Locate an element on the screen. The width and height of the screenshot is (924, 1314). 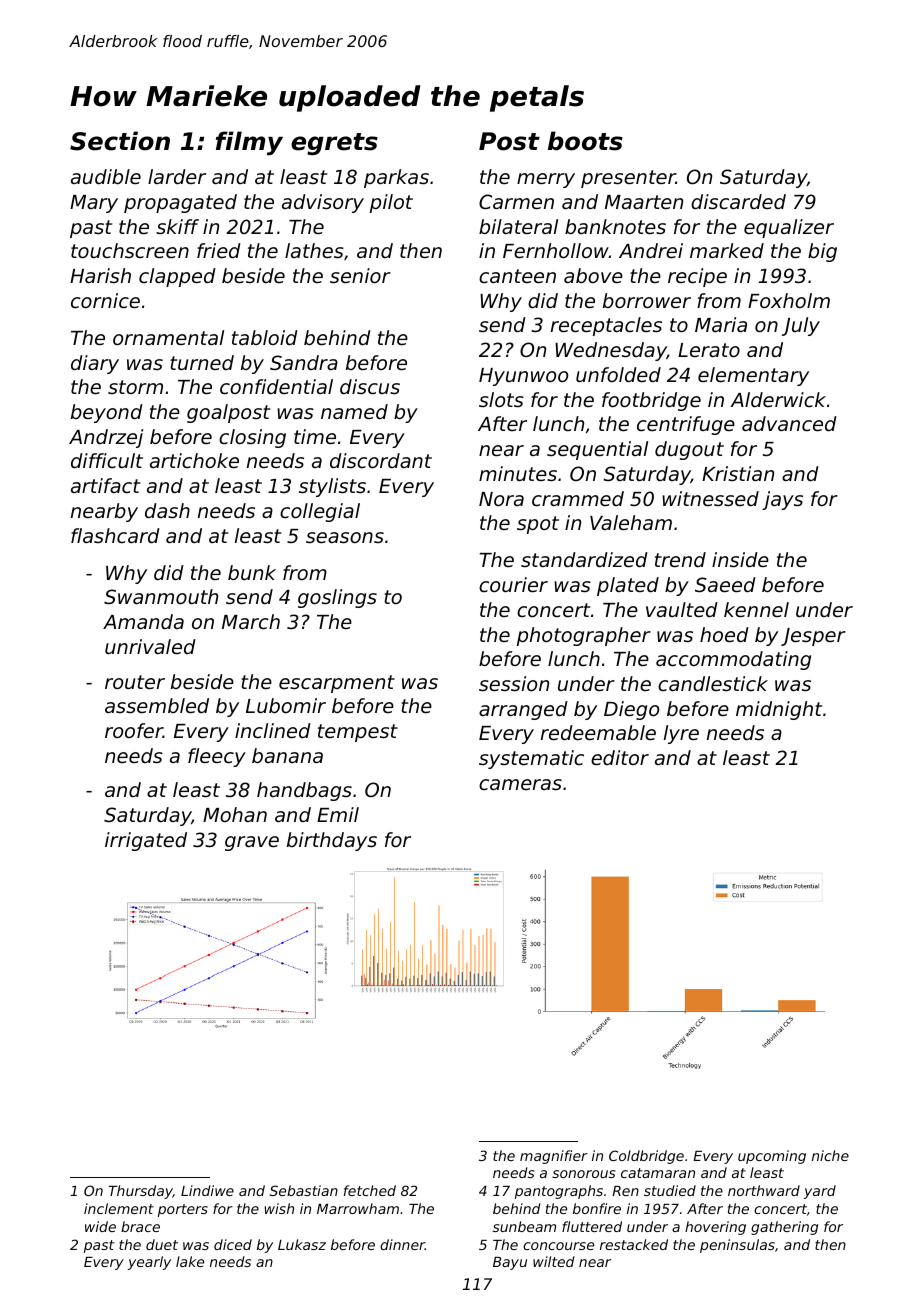
discarded is located at coordinates (738, 201).
